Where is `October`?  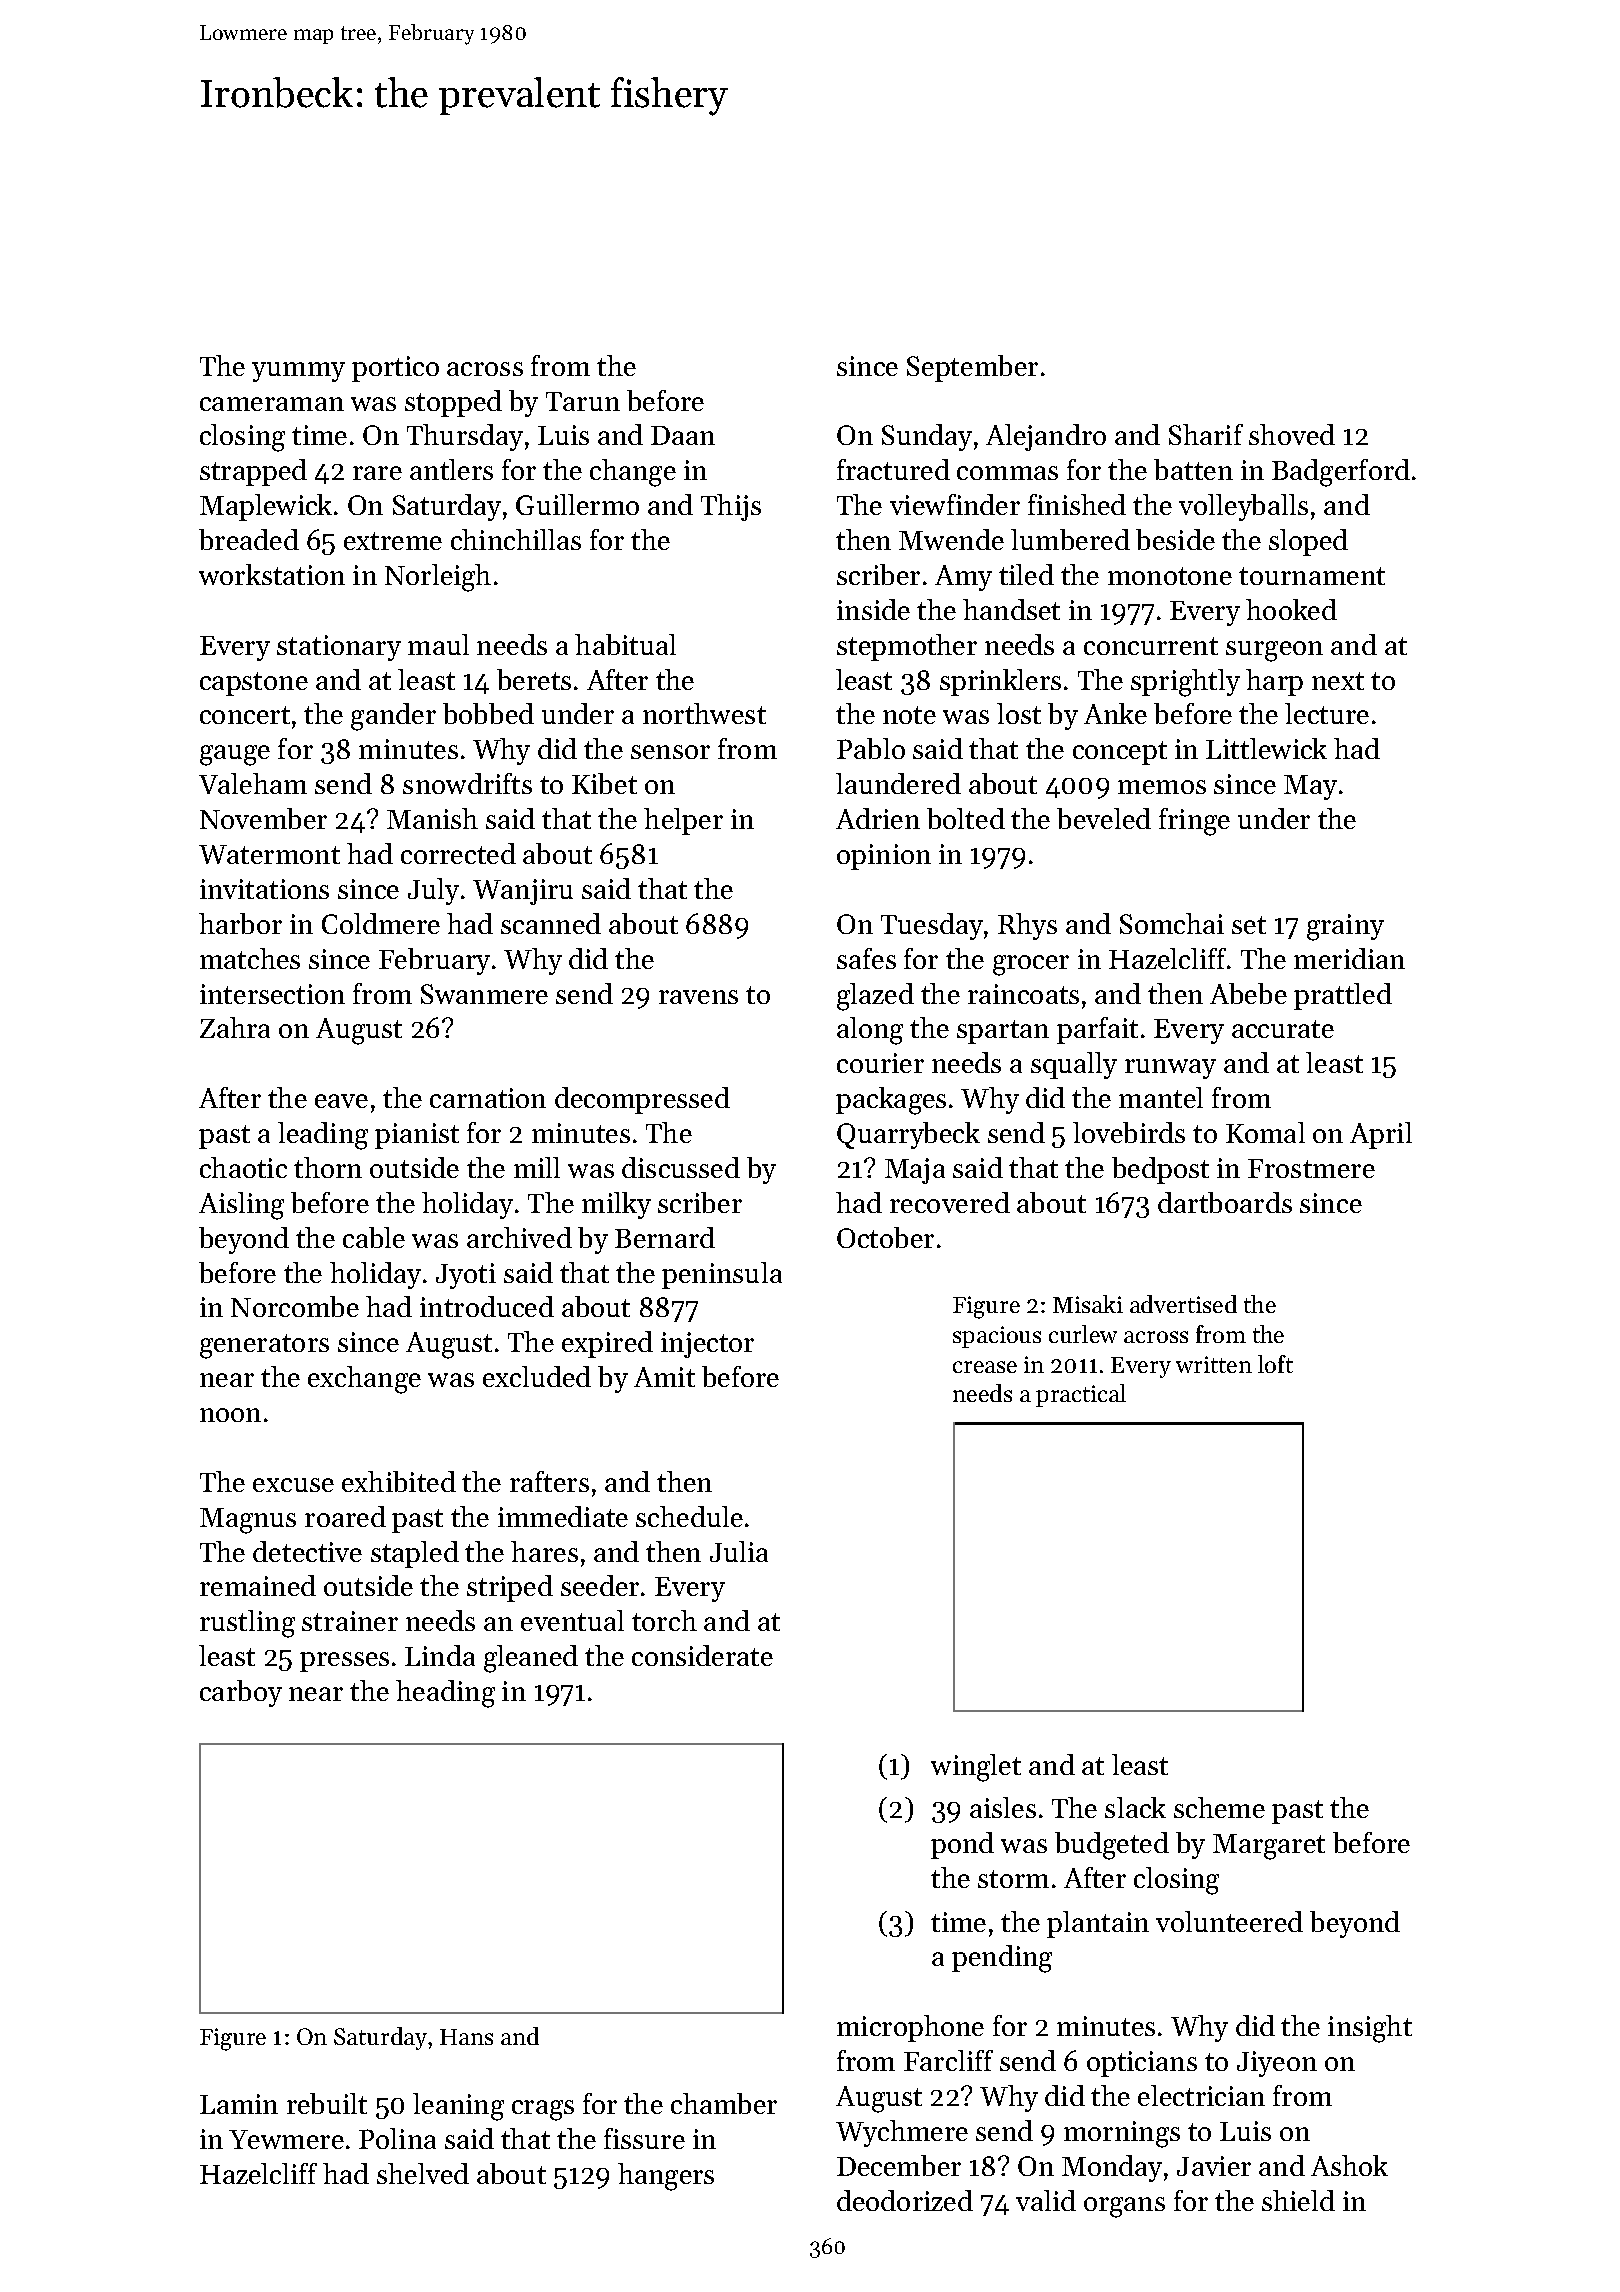 October is located at coordinates (885, 1237).
